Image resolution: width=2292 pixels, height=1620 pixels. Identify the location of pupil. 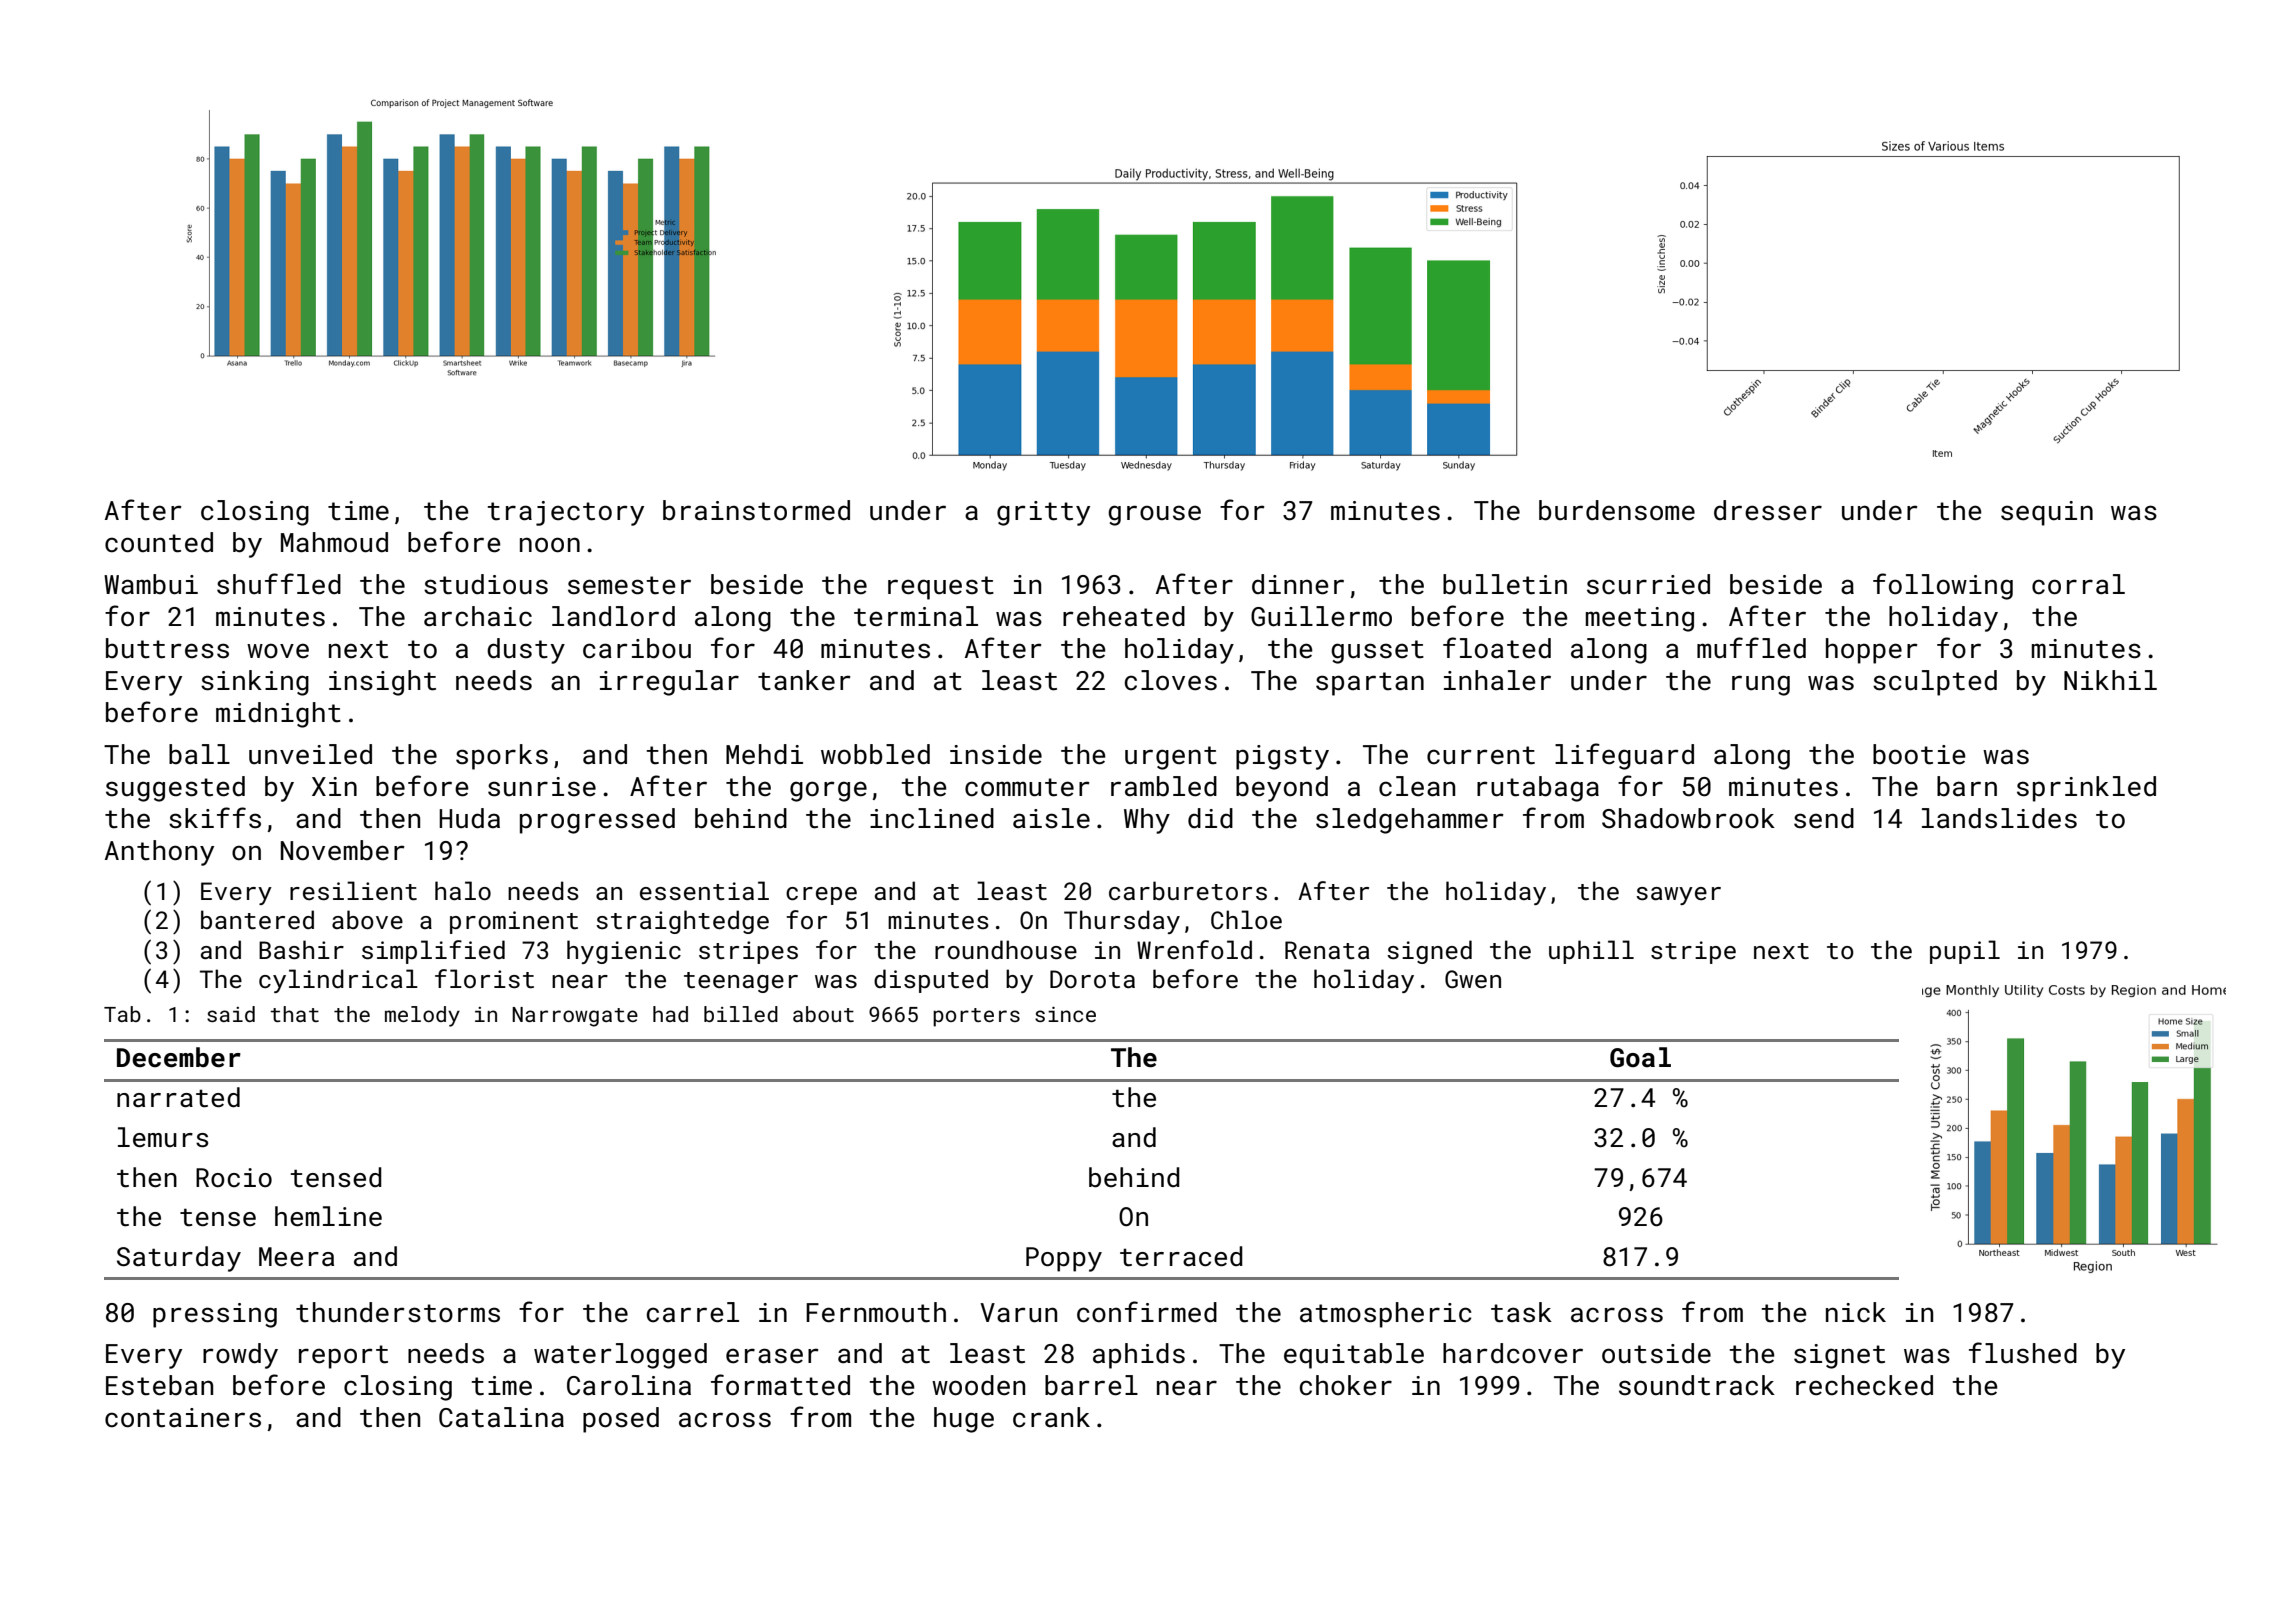
(1965, 952).
